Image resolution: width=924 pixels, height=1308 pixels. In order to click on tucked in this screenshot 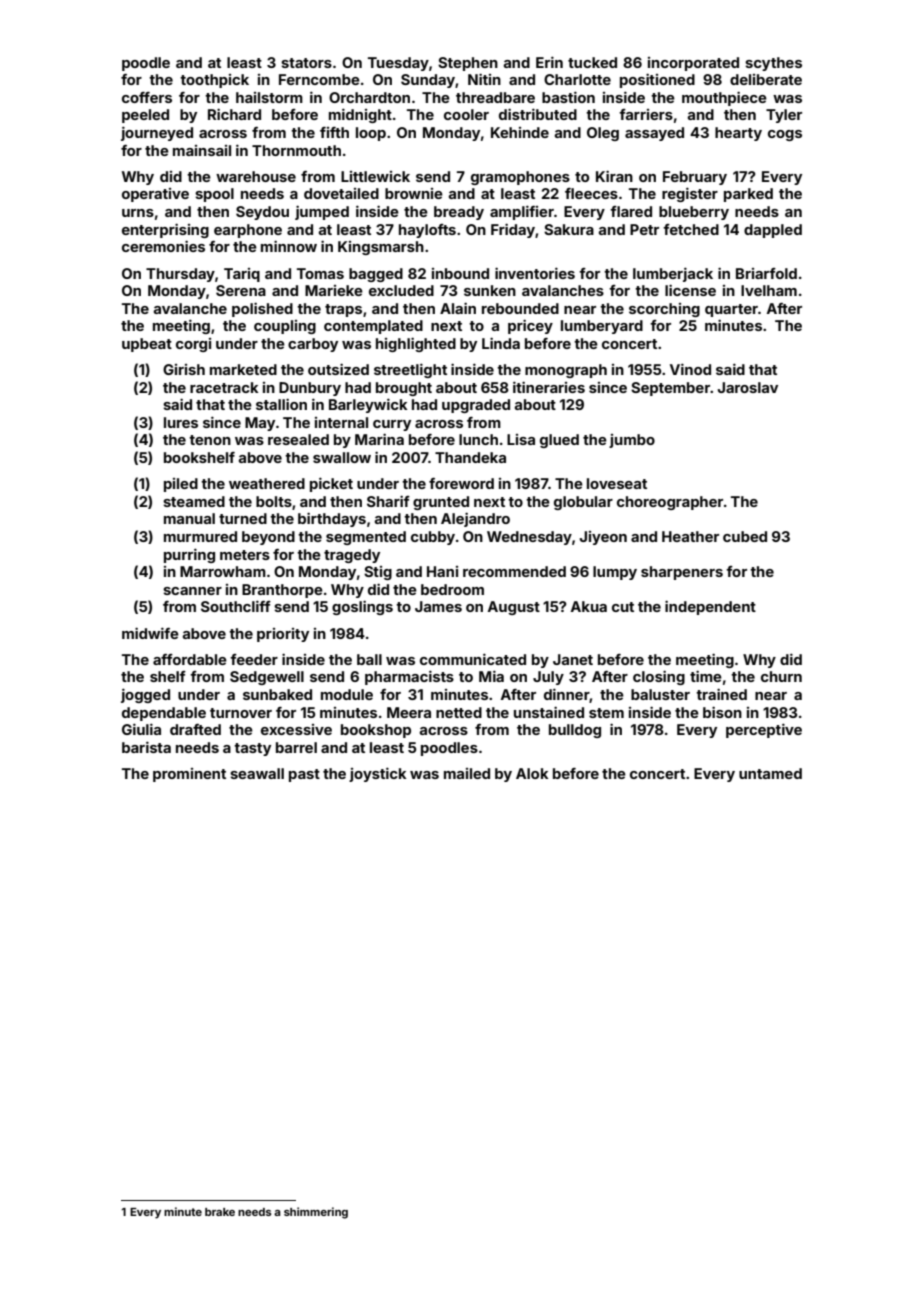, I will do `click(592, 62)`.
